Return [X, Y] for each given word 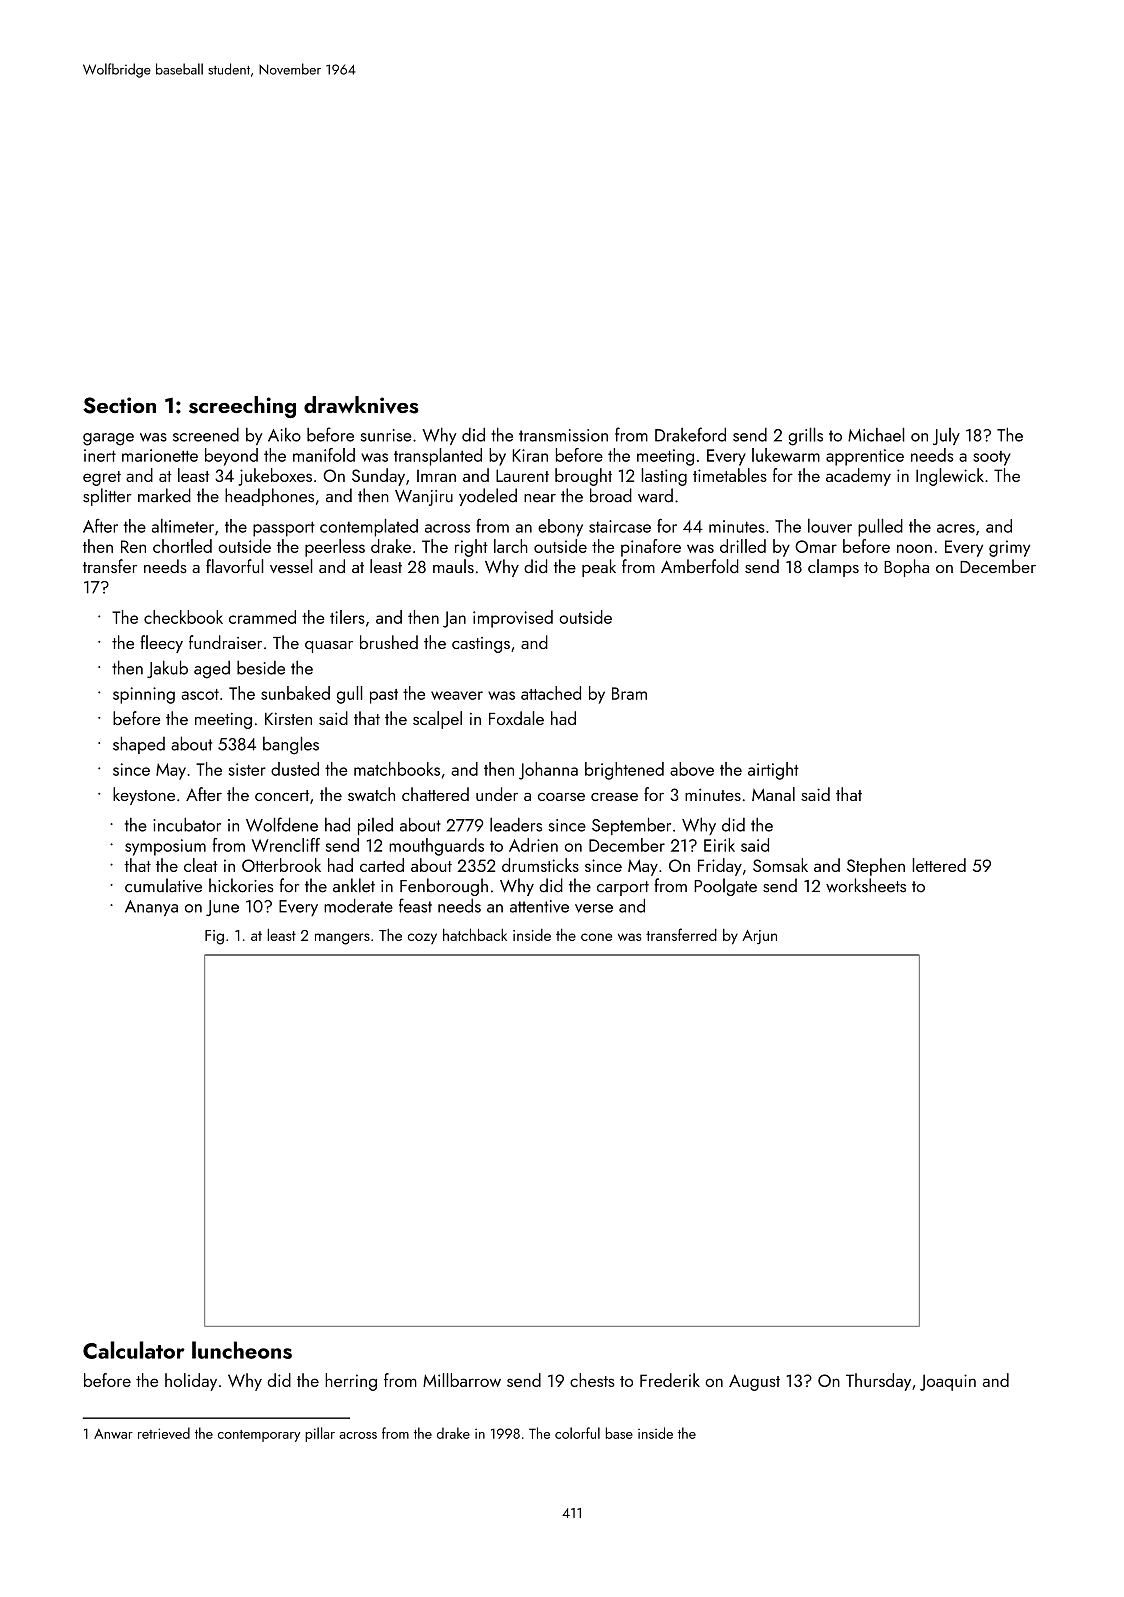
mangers [342, 939]
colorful [577, 1433]
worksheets [866, 885]
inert [100, 455]
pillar [320, 1434]
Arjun [759, 937]
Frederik [670, 1380]
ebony [560, 528]
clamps [833, 568]
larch [511, 546]
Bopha [906, 568]
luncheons [242, 1350]
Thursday [878, 1382]
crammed [262, 617]
